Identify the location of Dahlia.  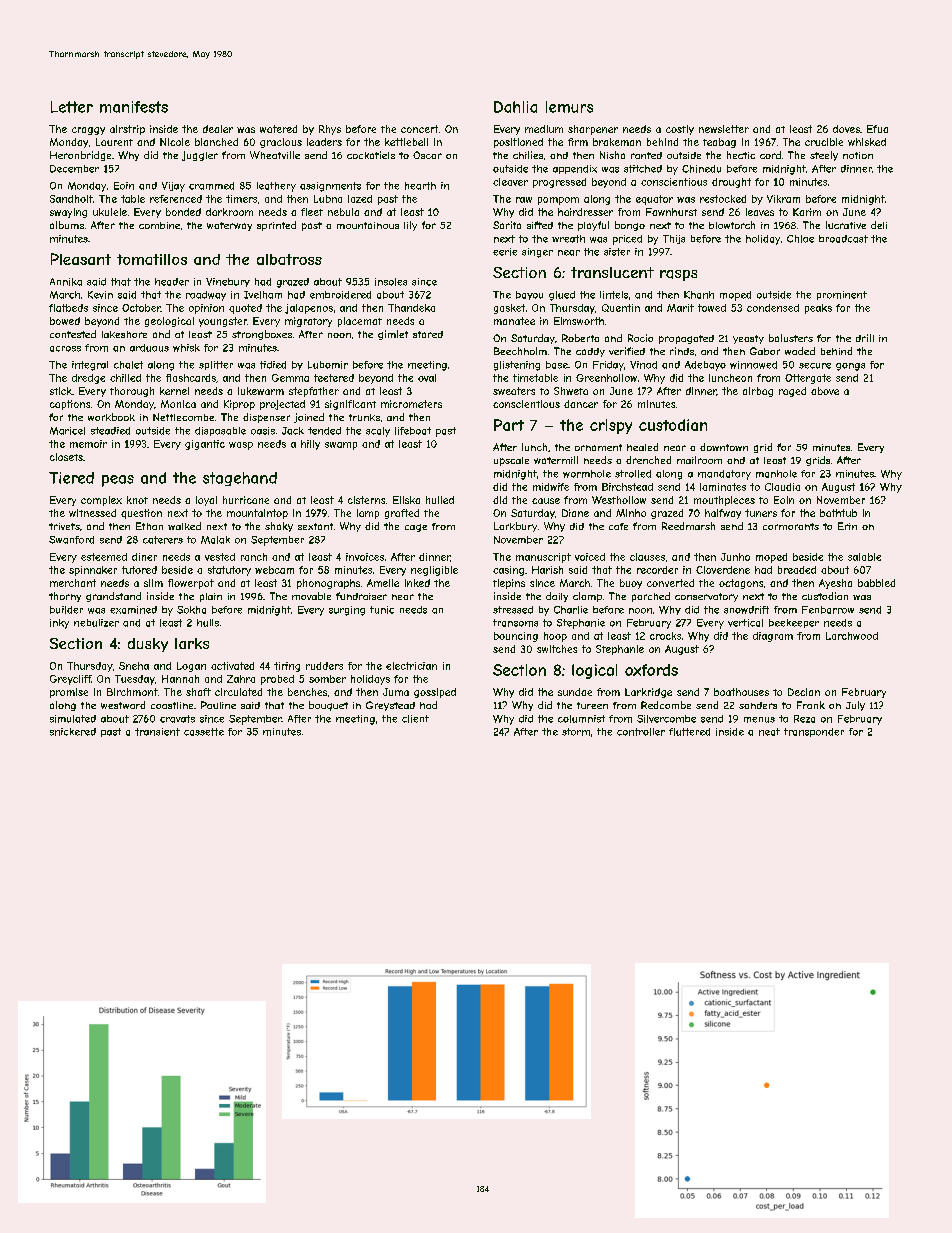
(515, 107).
